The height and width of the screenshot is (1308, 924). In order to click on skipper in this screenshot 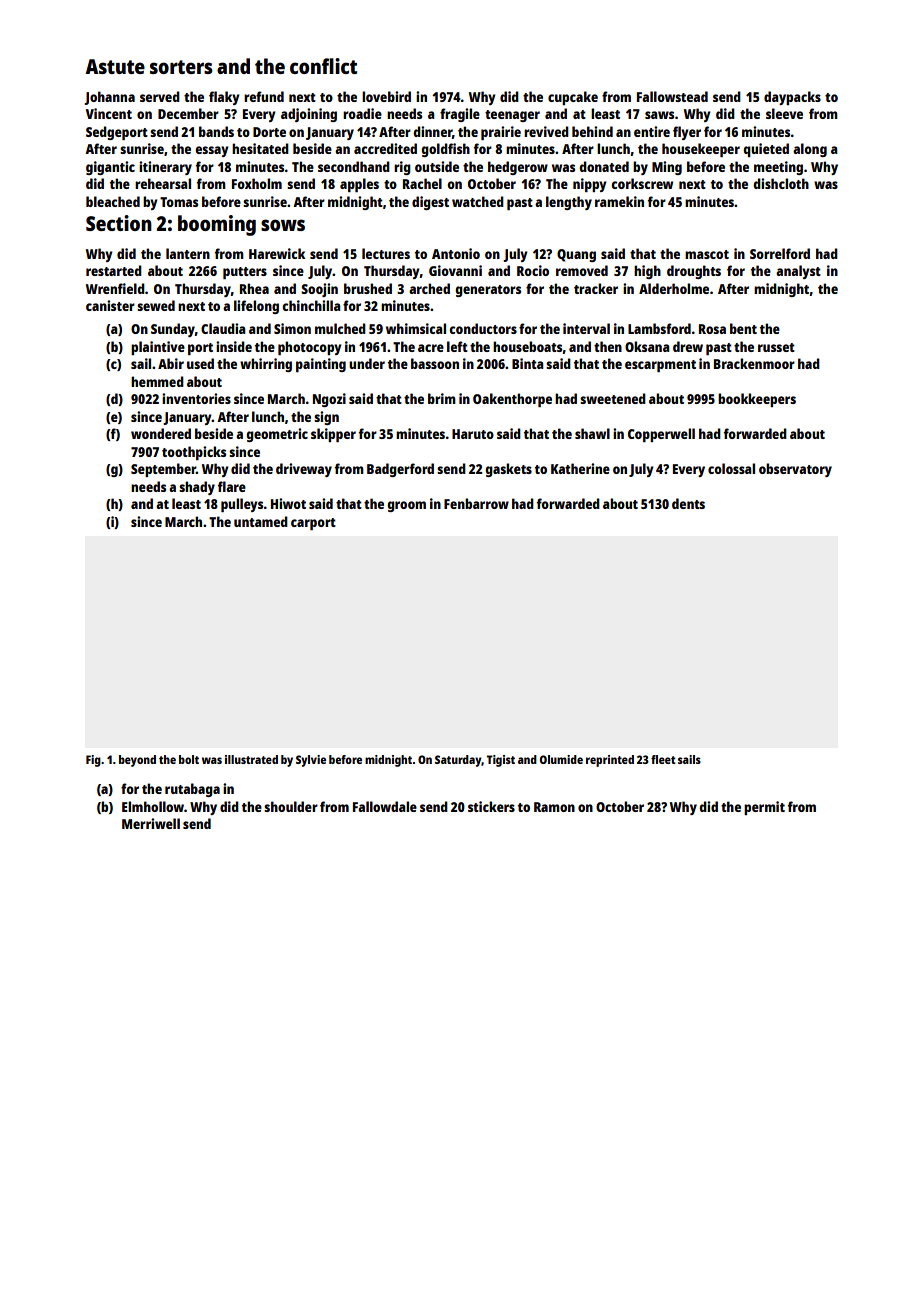, I will do `click(333, 435)`.
